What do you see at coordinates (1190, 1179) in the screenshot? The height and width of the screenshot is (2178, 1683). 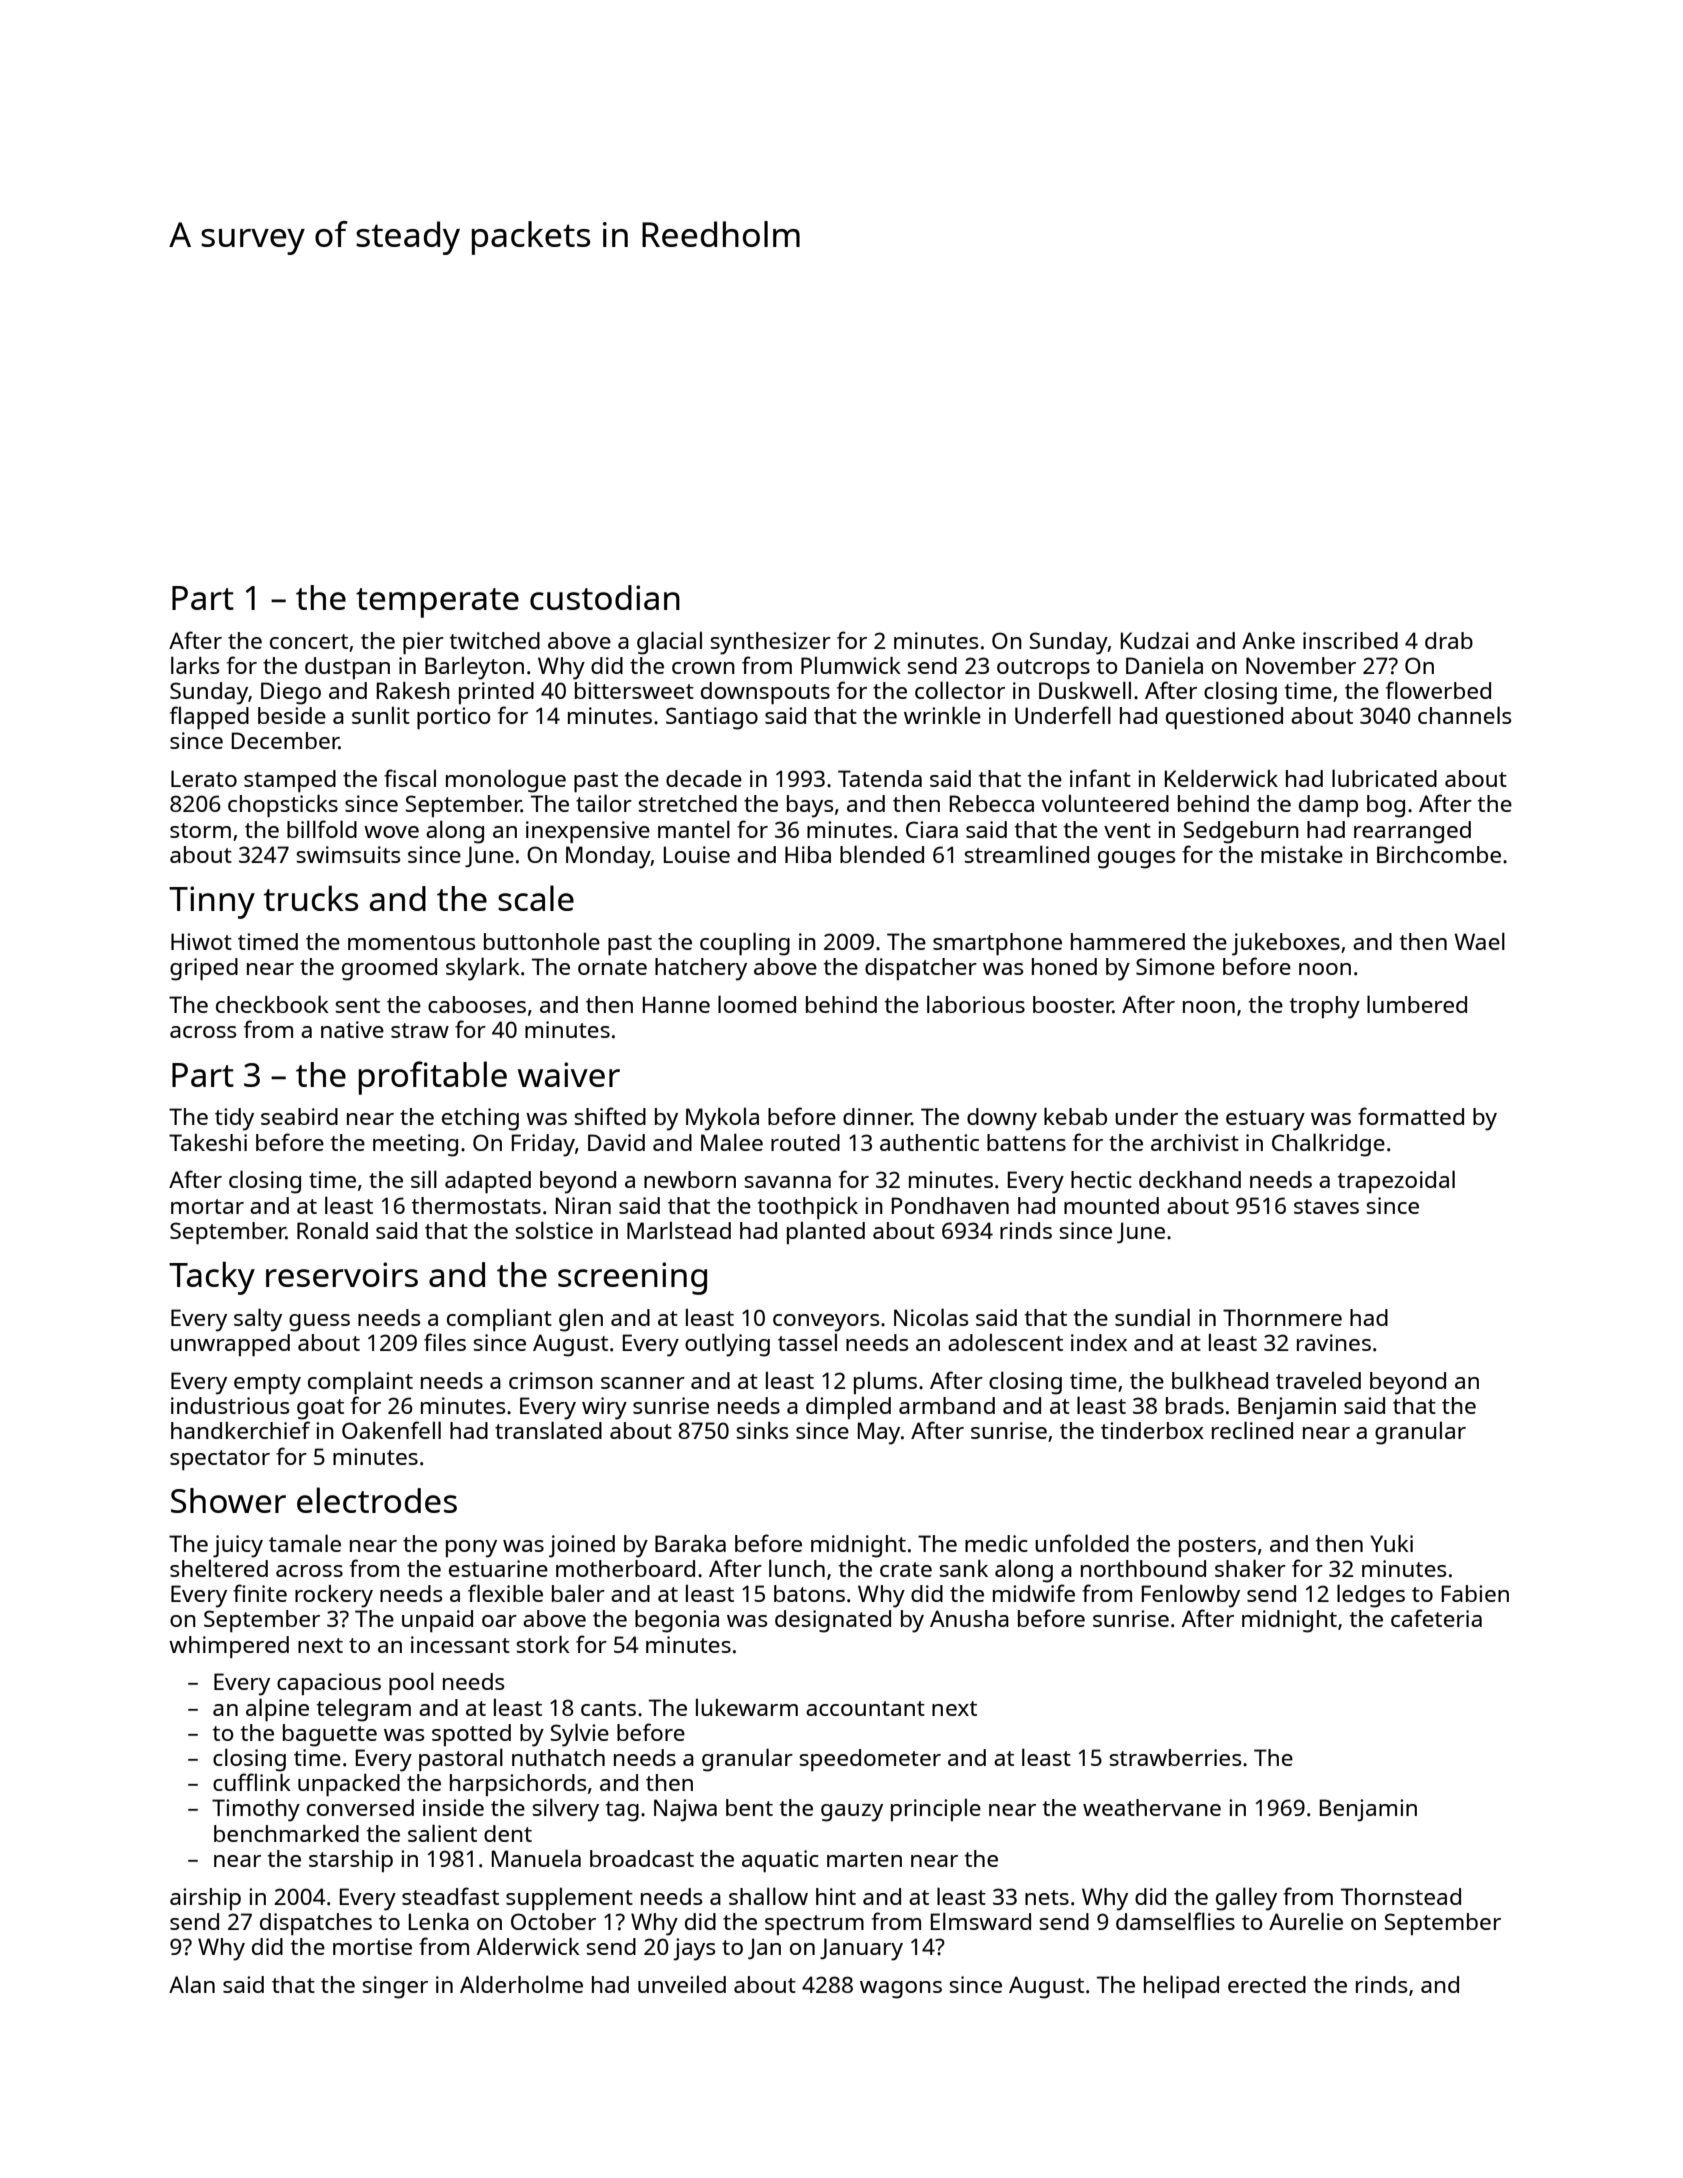 I see `deckhand` at bounding box center [1190, 1179].
